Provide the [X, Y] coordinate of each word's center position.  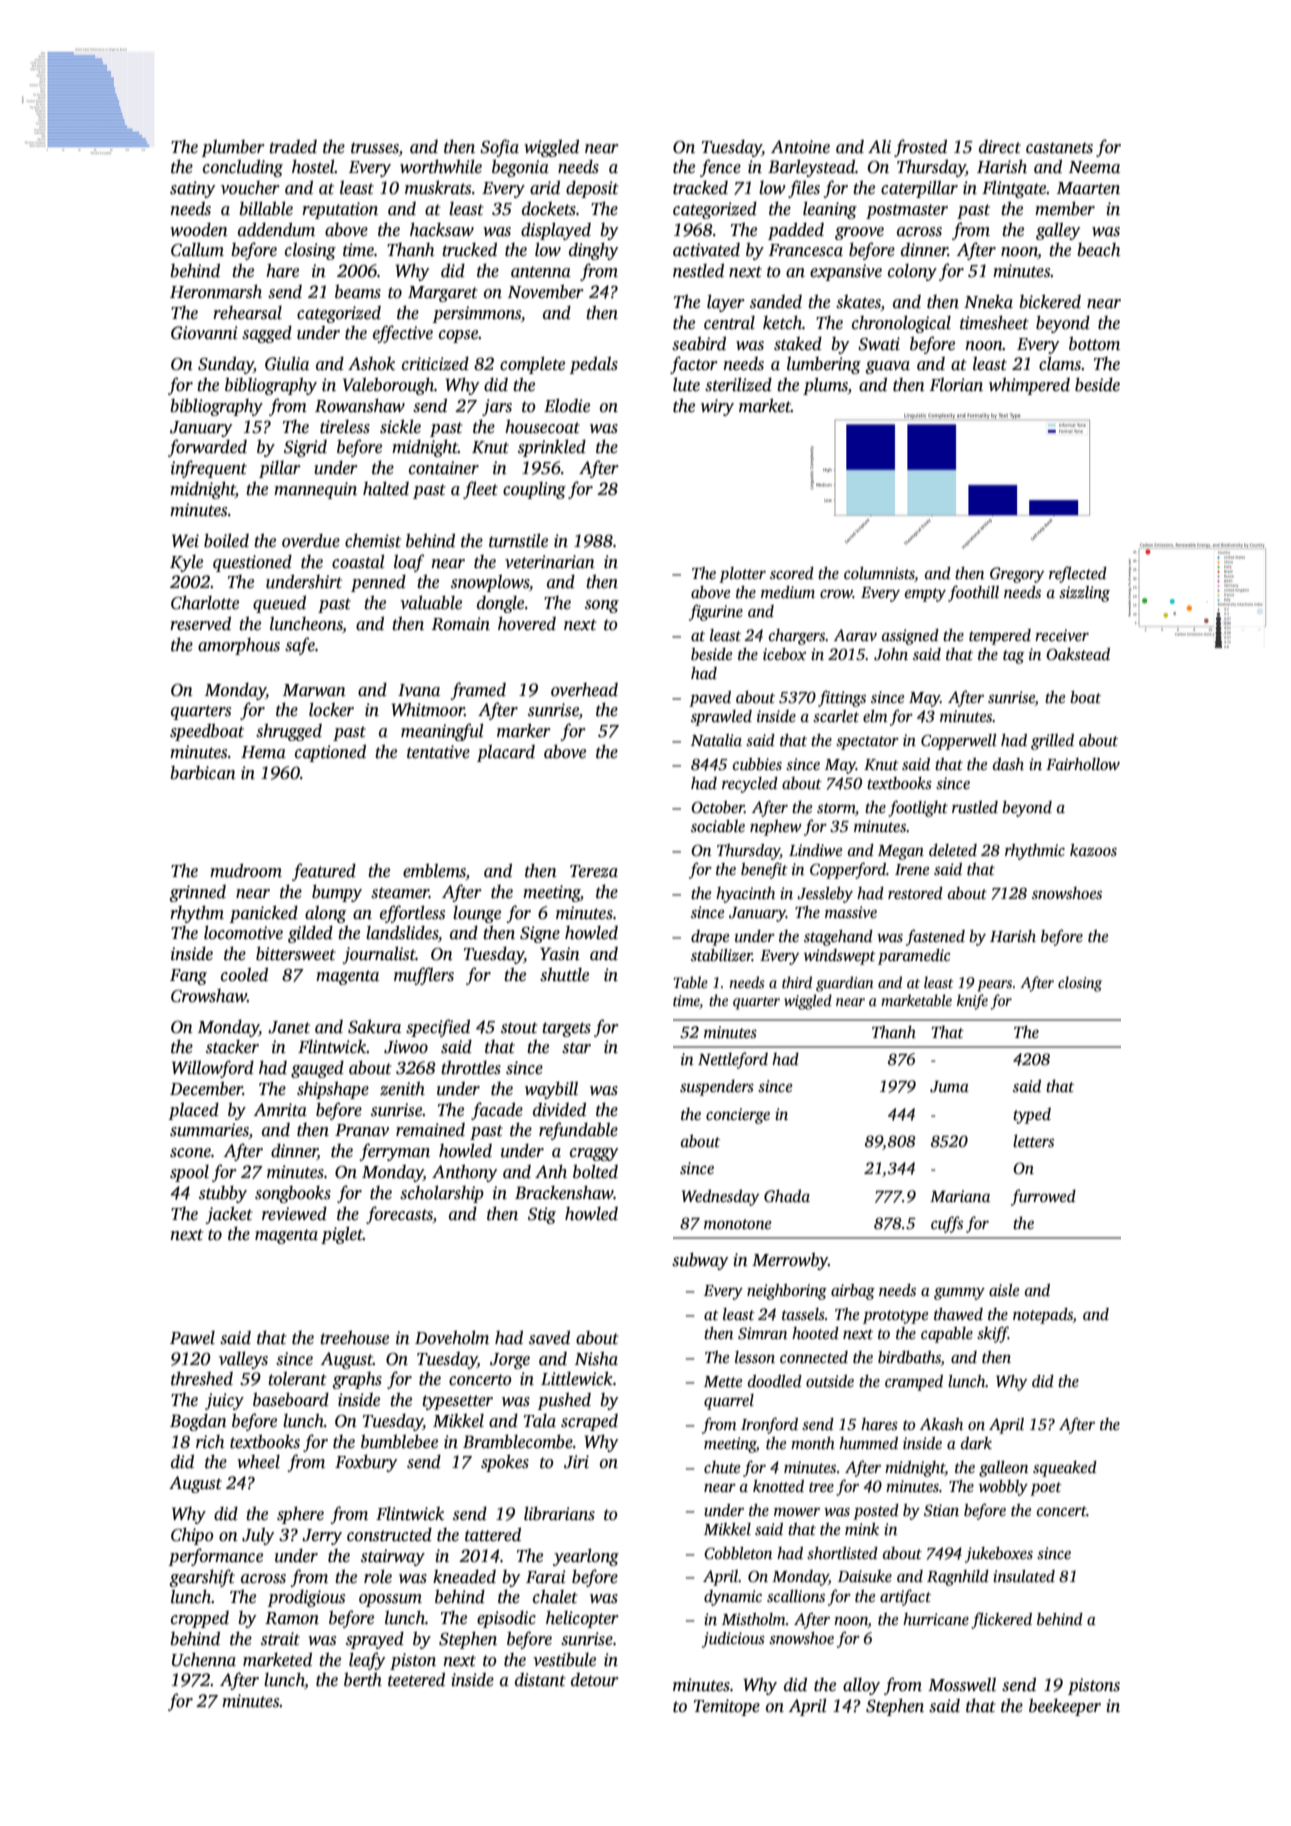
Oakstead [1078, 654]
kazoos [1093, 850]
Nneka [988, 301]
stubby [223, 1194]
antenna [541, 272]
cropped [200, 1619]
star [576, 1048]
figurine [716, 612]
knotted [778, 1486]
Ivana [419, 690]
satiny [192, 189]
